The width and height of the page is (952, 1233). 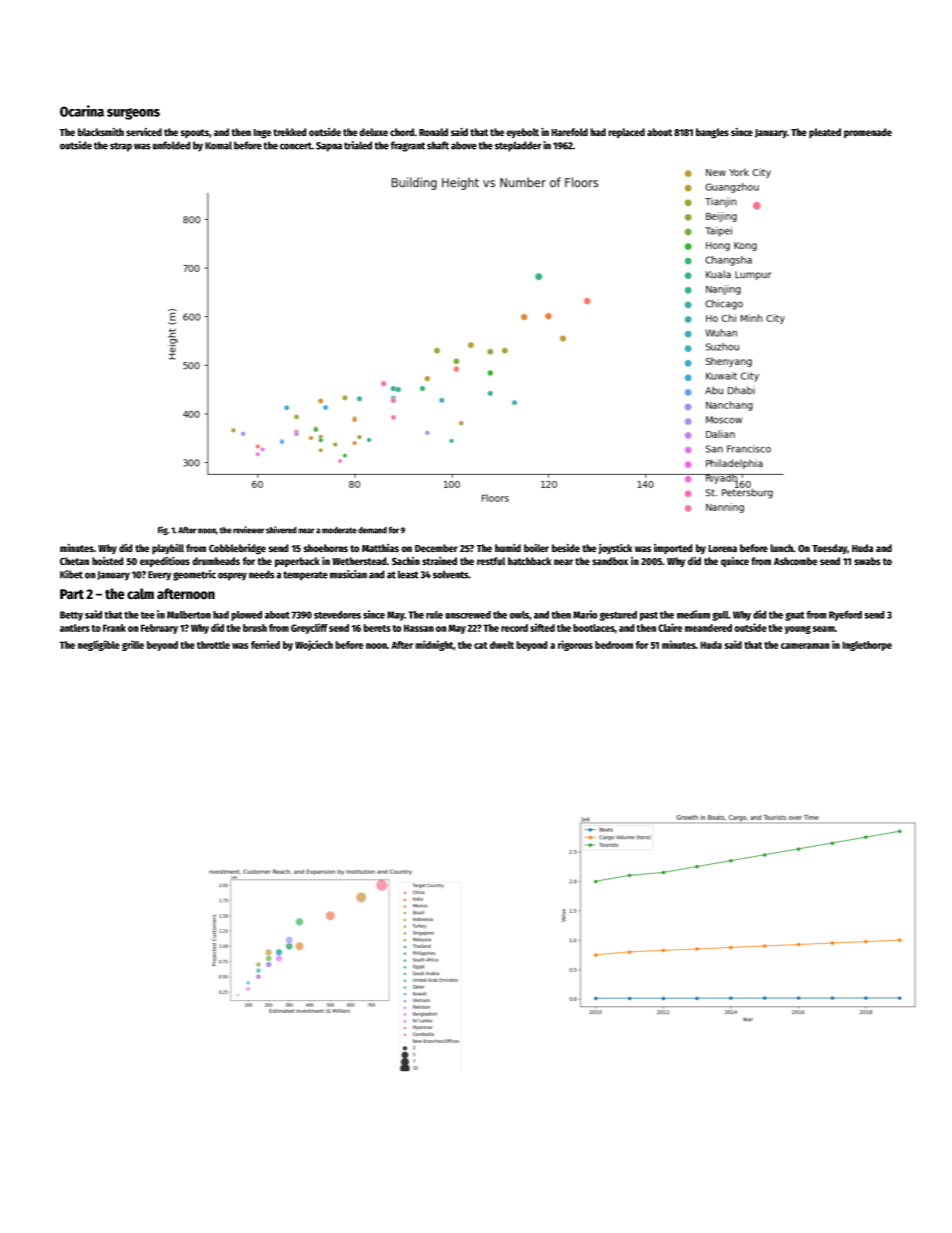 I want to click on bangles, so click(x=712, y=133).
